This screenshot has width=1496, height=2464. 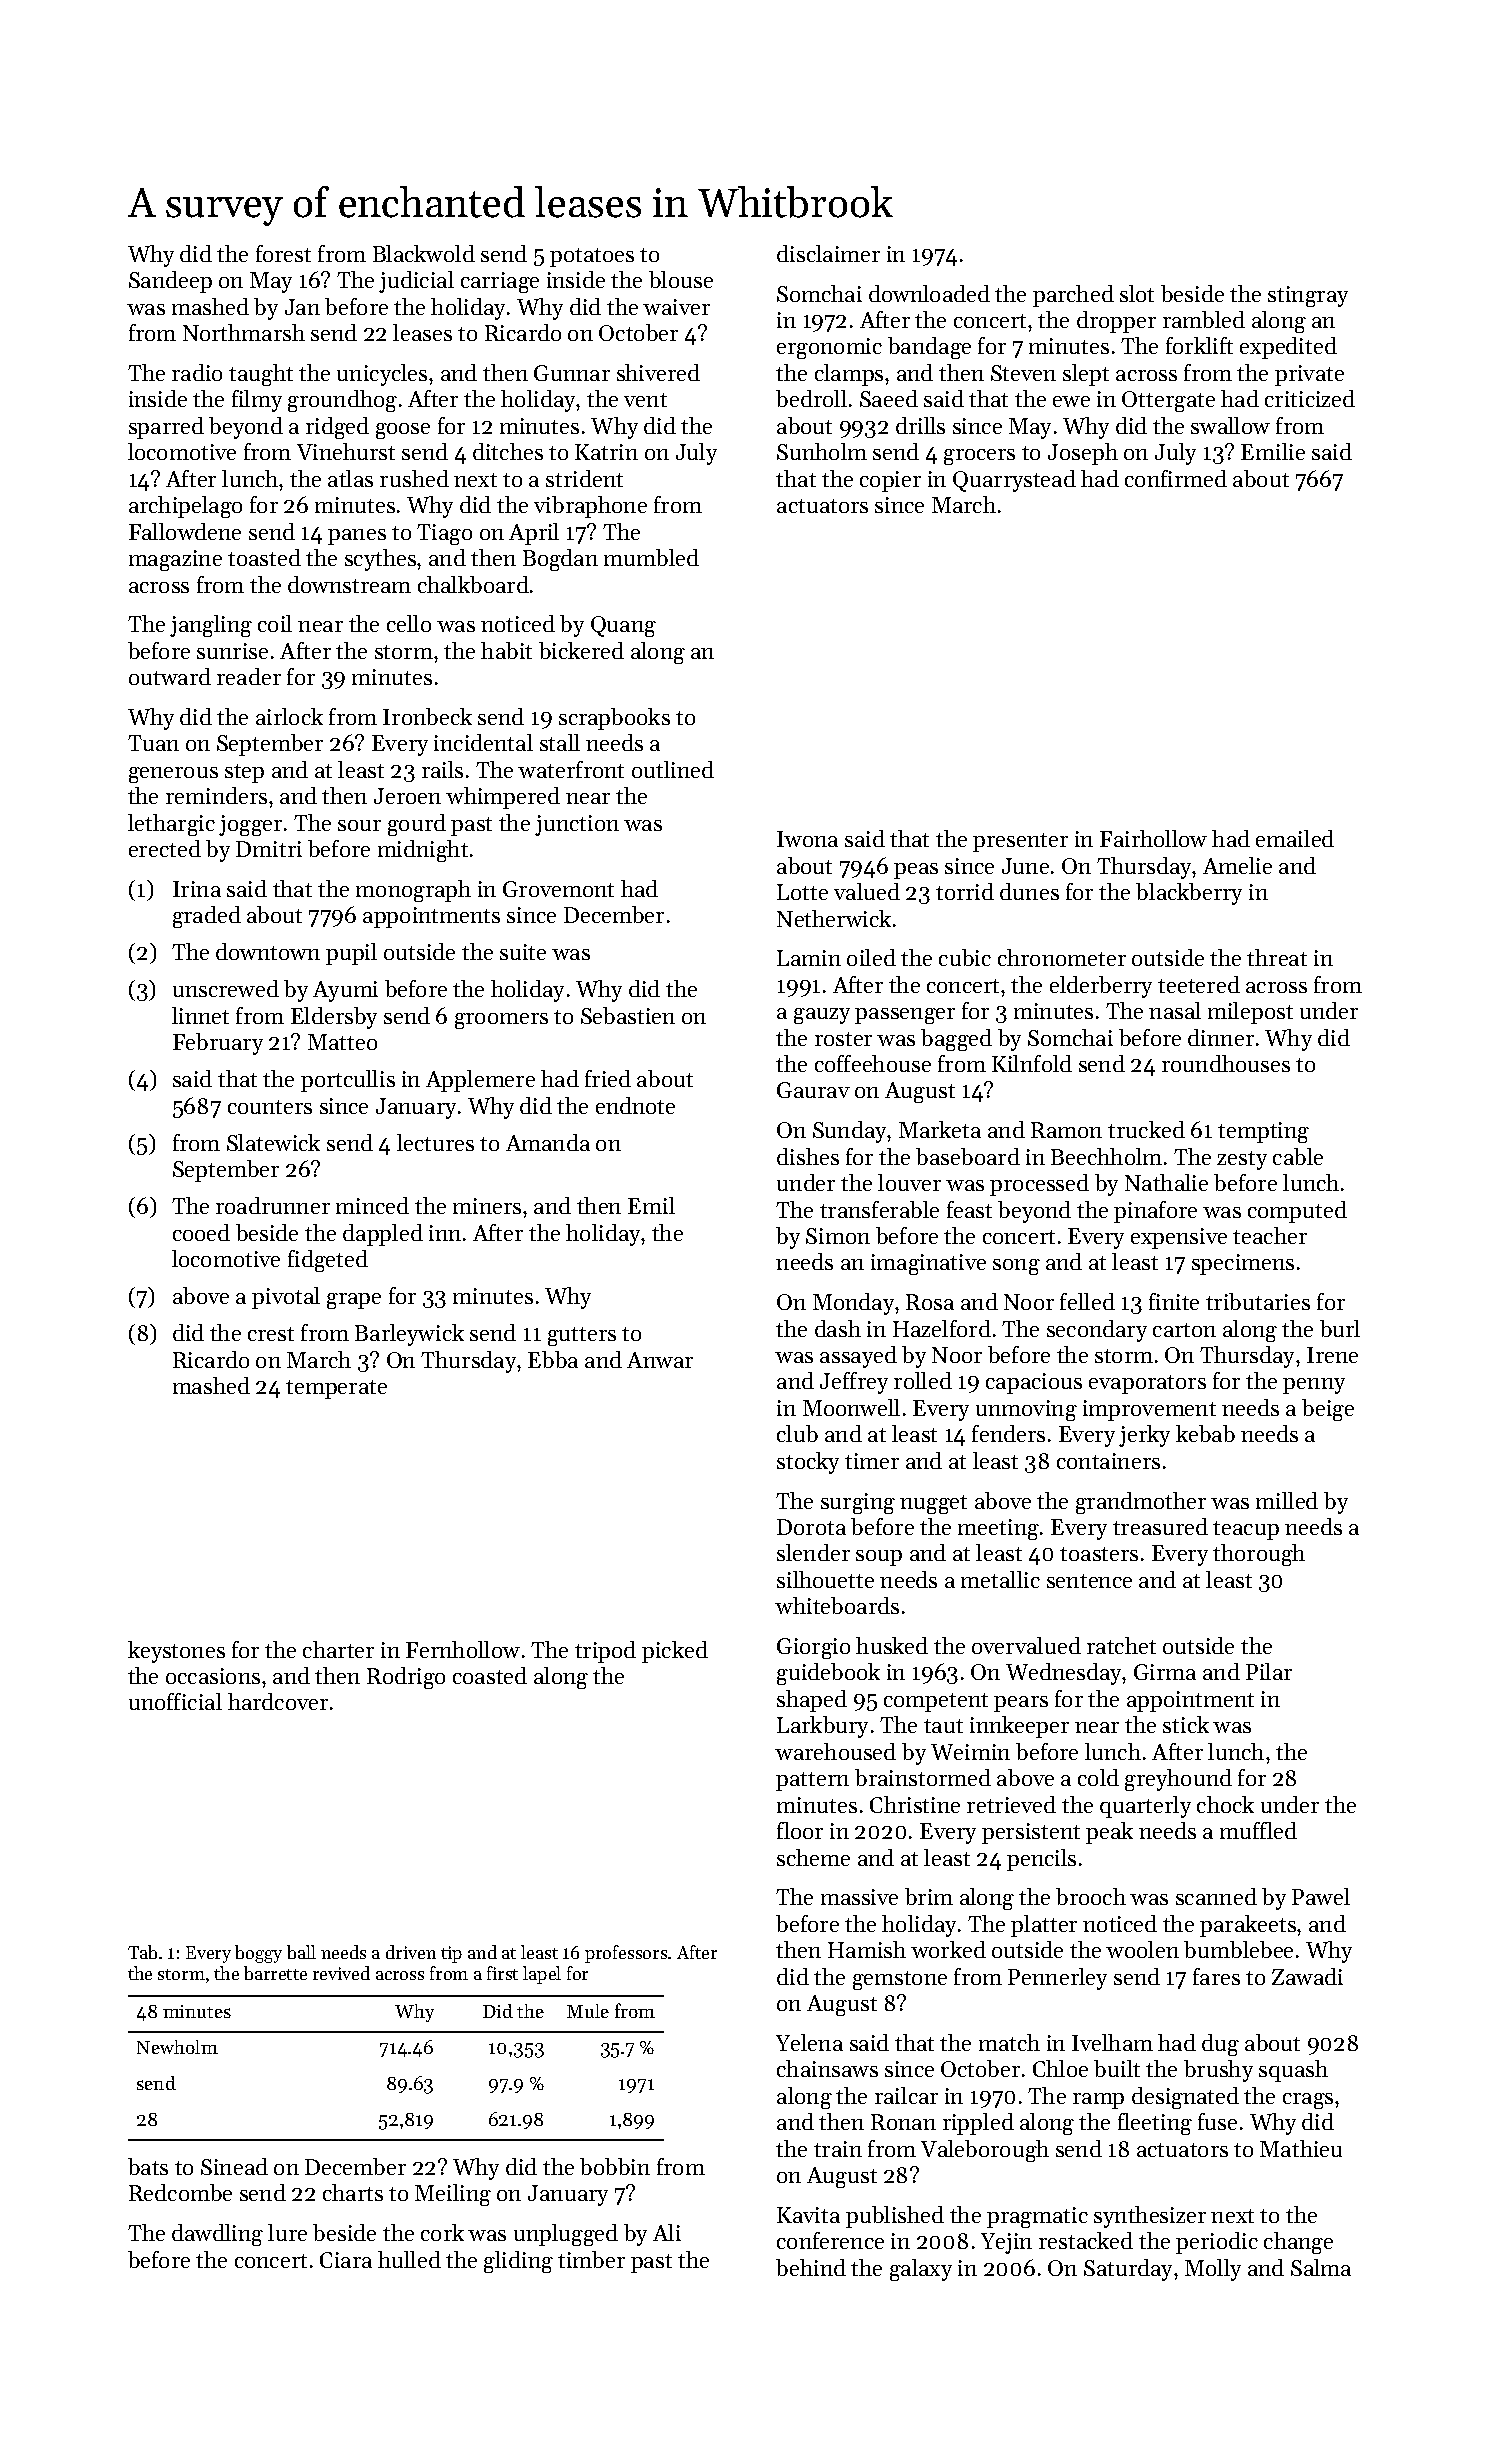 I want to click on hardcover, so click(x=278, y=1701).
